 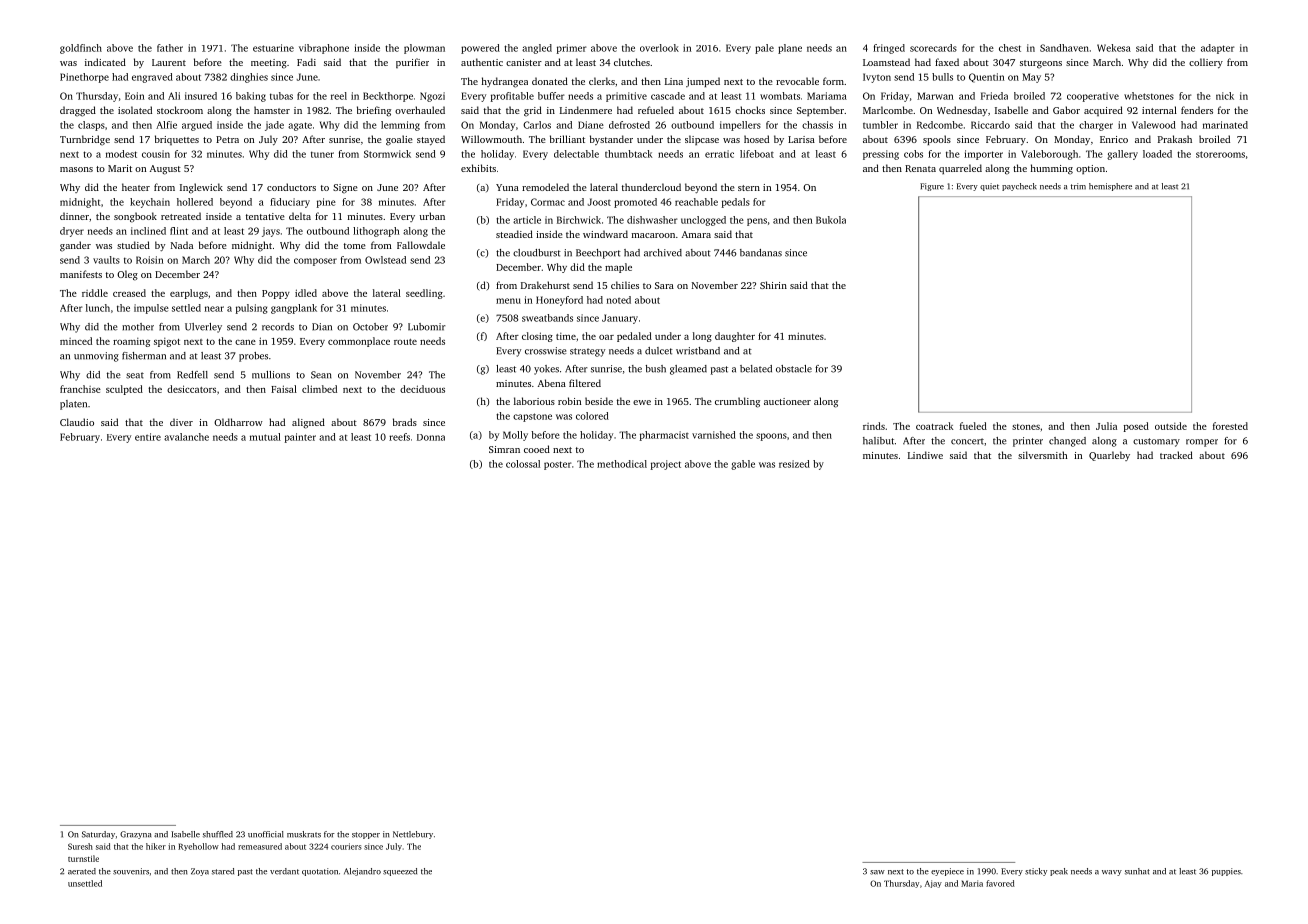 I want to click on closing, so click(x=537, y=337).
